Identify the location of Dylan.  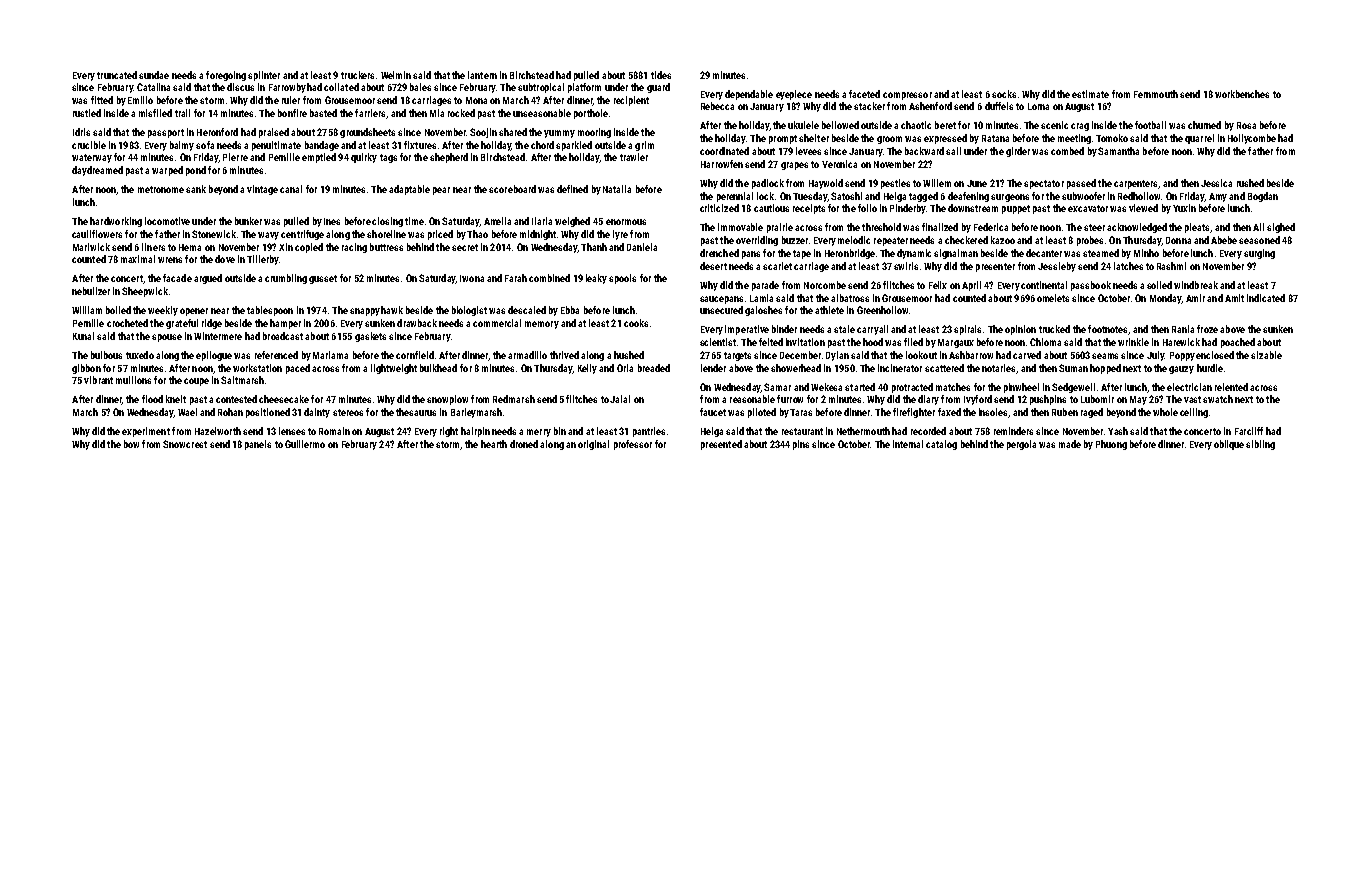
(837, 356).
